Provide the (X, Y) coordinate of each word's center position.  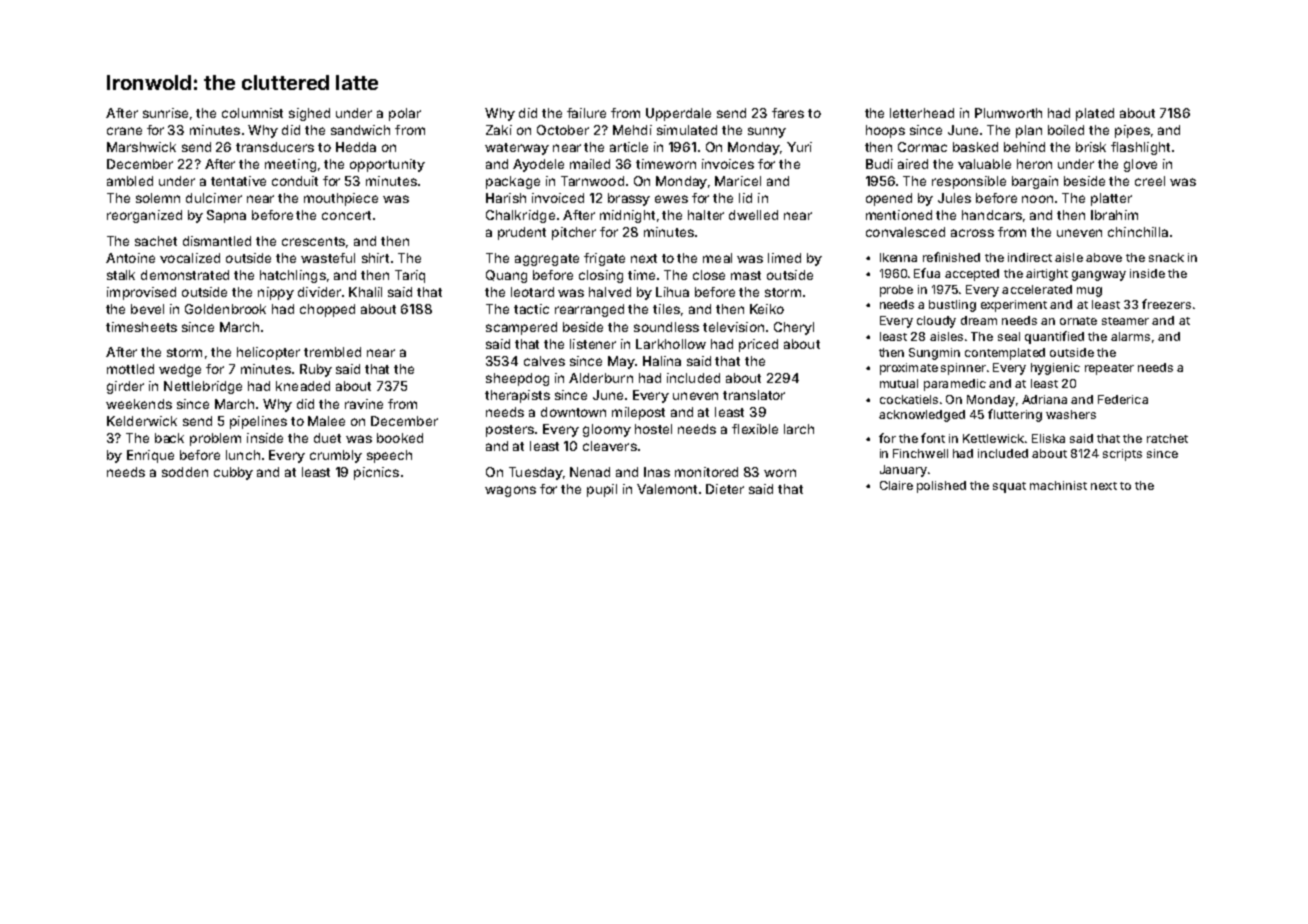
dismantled (217, 241)
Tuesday (536, 473)
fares (788, 113)
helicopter (268, 353)
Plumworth (1008, 113)
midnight (627, 216)
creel (1150, 181)
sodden (185, 472)
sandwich (360, 130)
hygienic (1055, 369)
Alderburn (601, 378)
